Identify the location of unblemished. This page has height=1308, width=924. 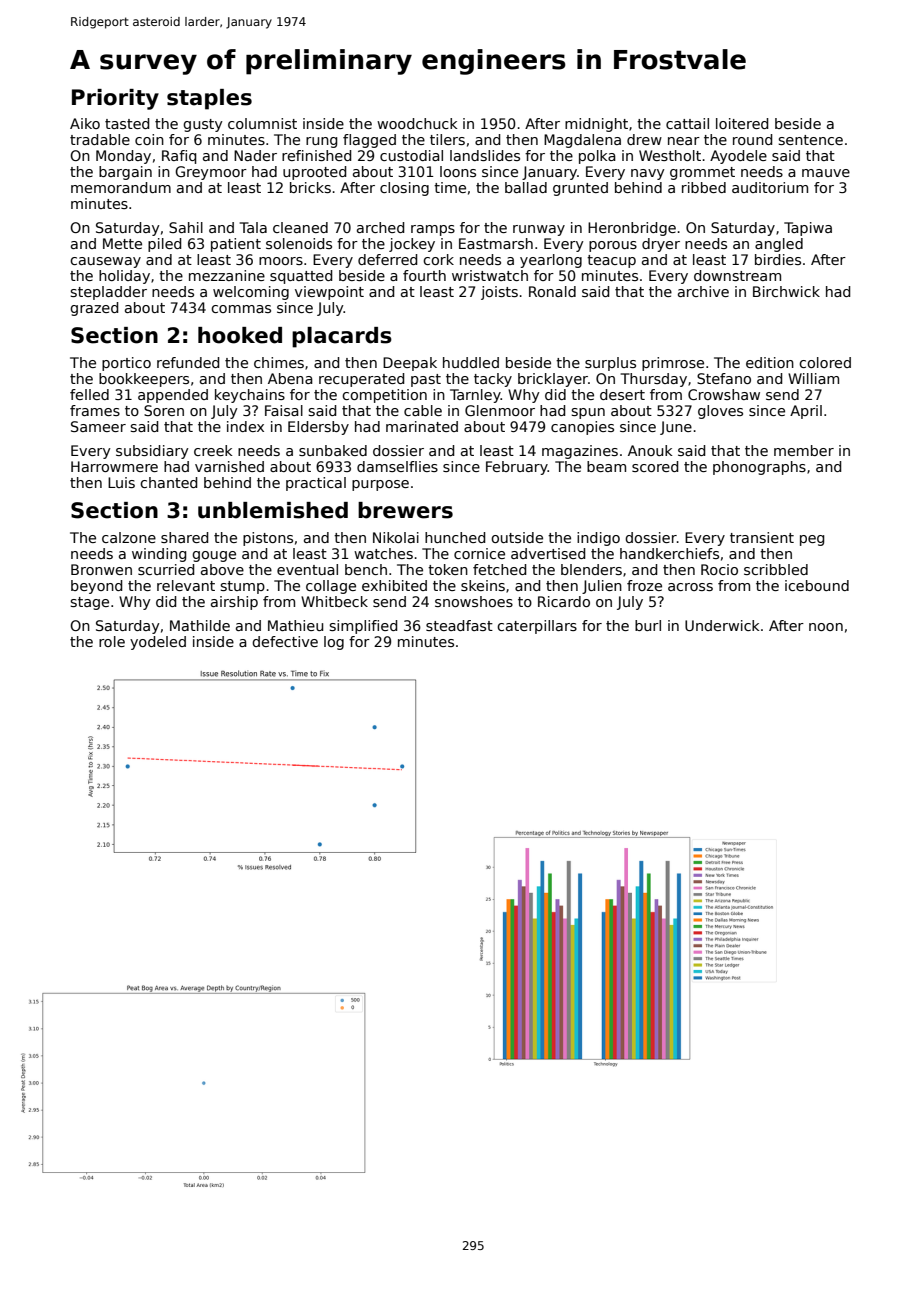
(273, 510).
